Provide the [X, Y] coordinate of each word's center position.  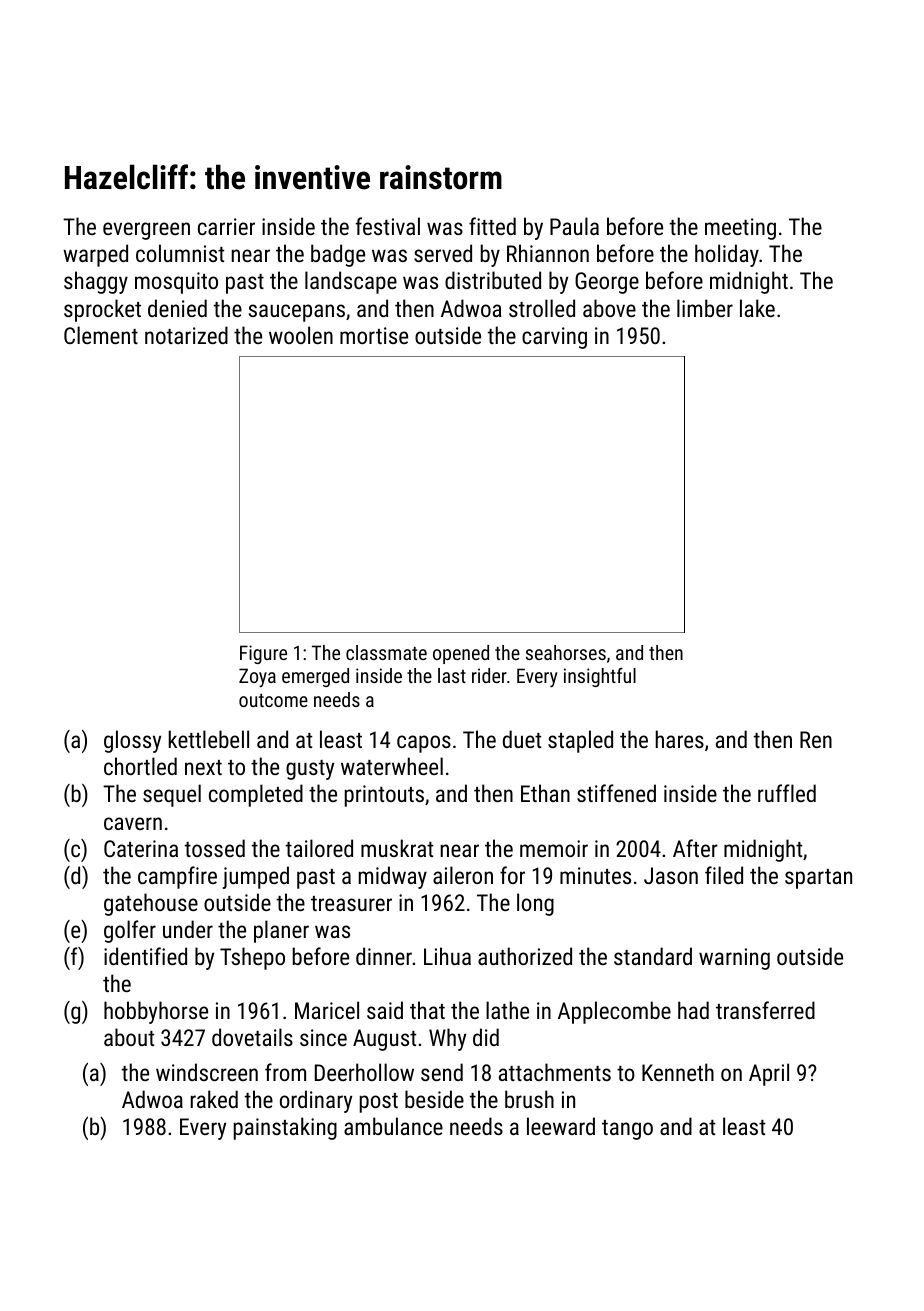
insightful [600, 677]
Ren [816, 739]
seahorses [566, 652]
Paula [574, 226]
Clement [101, 335]
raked [214, 1099]
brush [529, 1099]
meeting [740, 229]
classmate [386, 652]
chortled [140, 766]
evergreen [146, 231]
